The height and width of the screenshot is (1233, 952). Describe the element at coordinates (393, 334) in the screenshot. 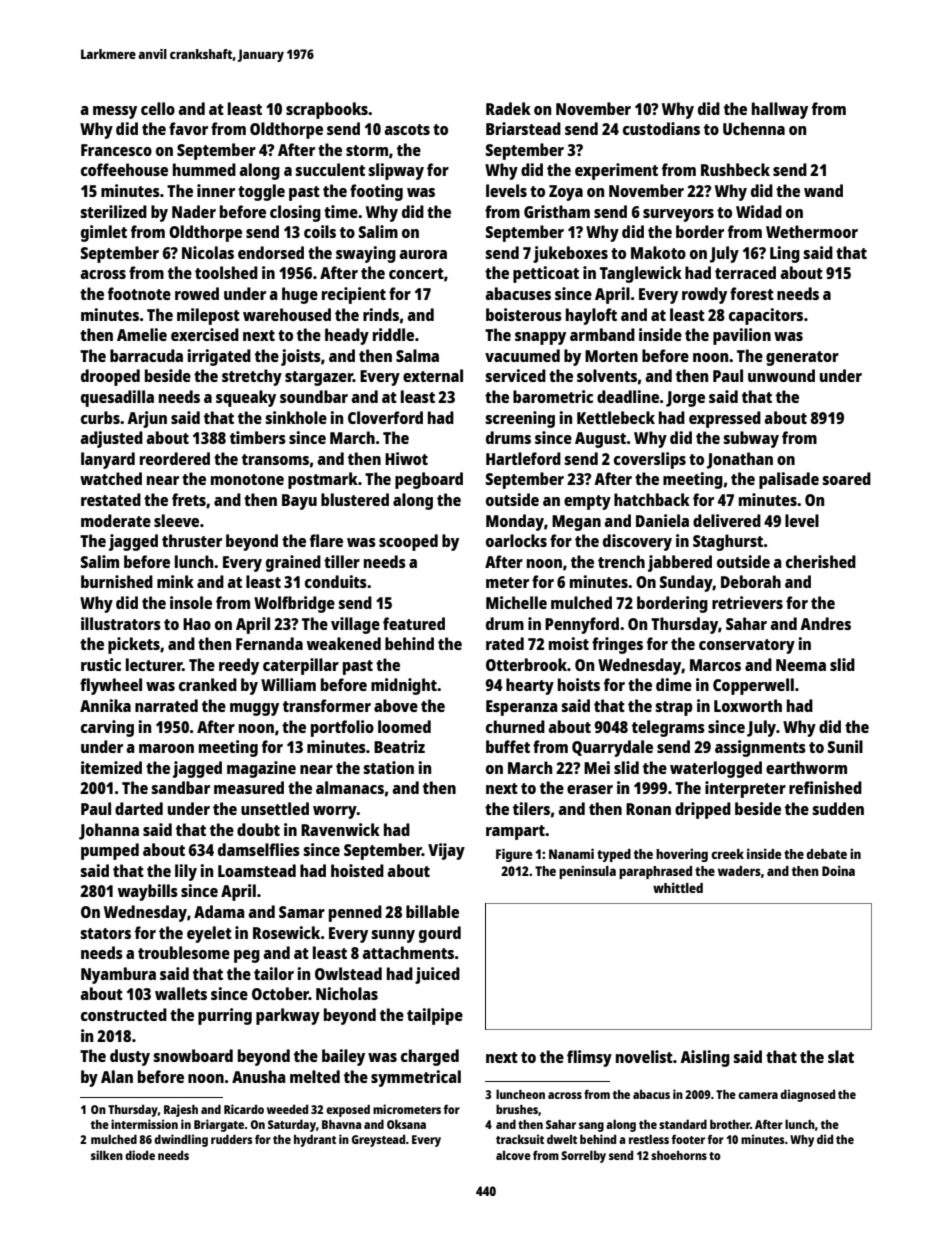

I see `riddle` at that location.
